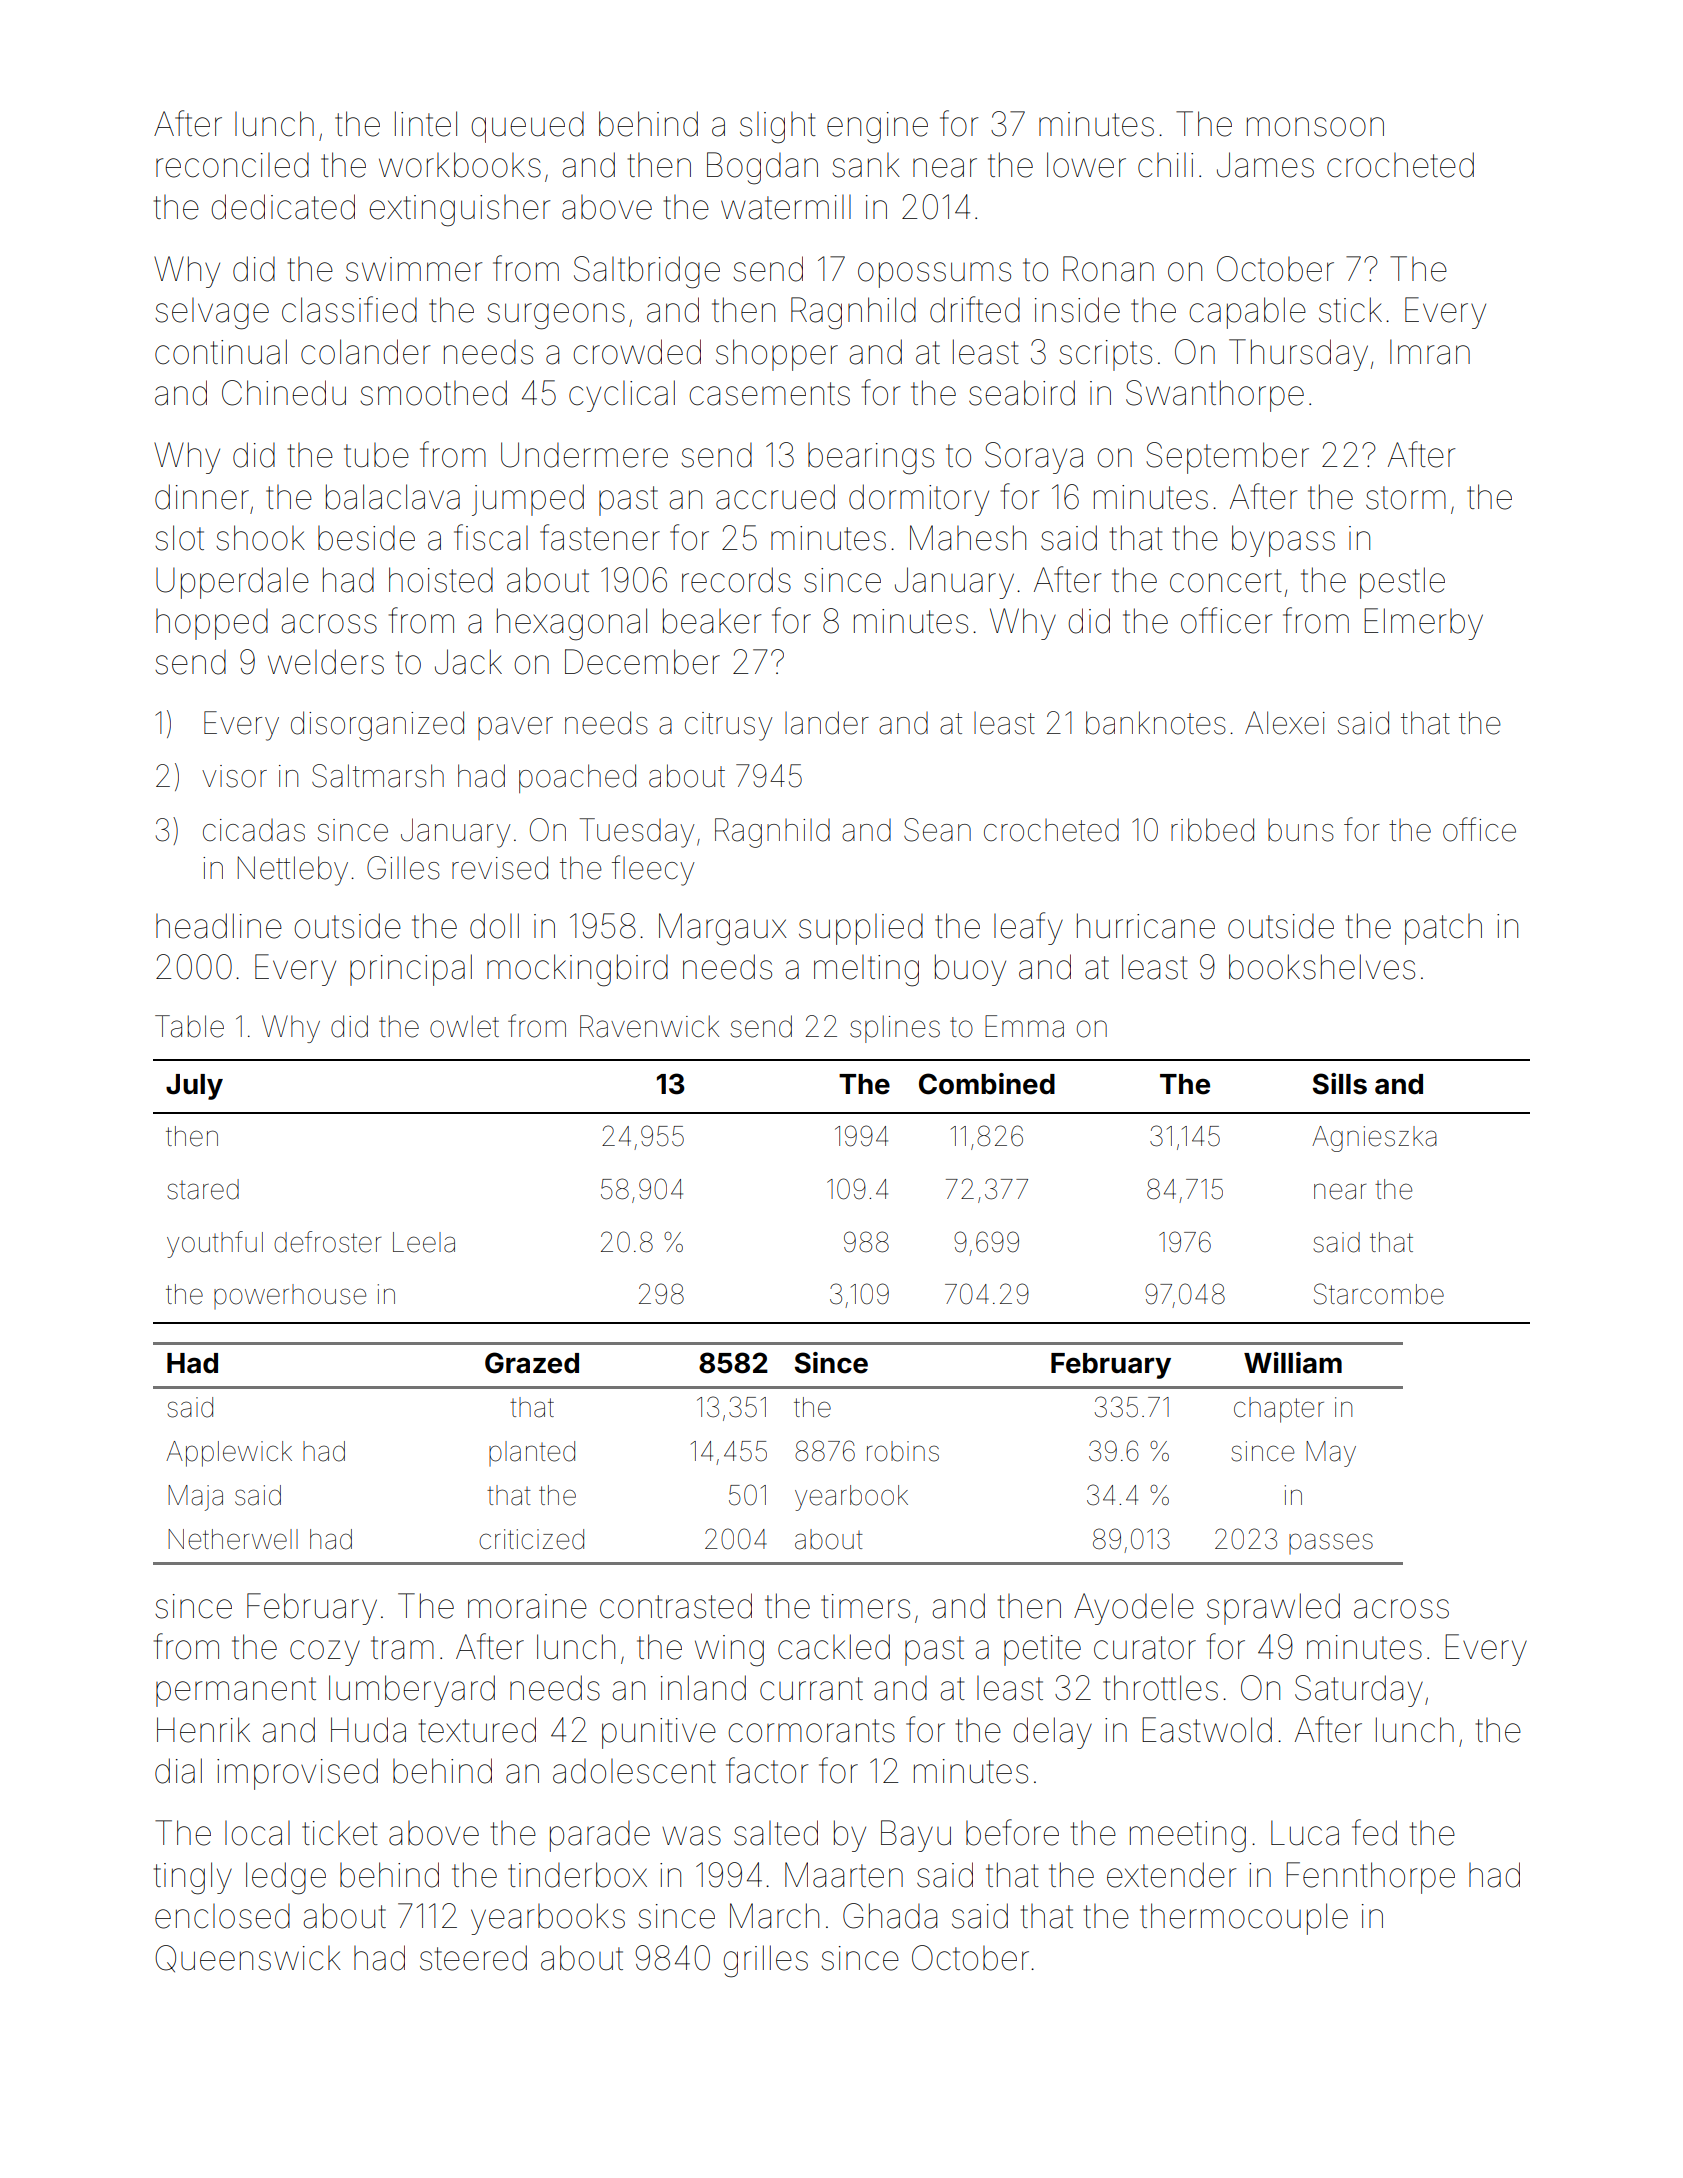 This document has height=2178, width=1683. I want to click on Applewick, so click(229, 1454).
